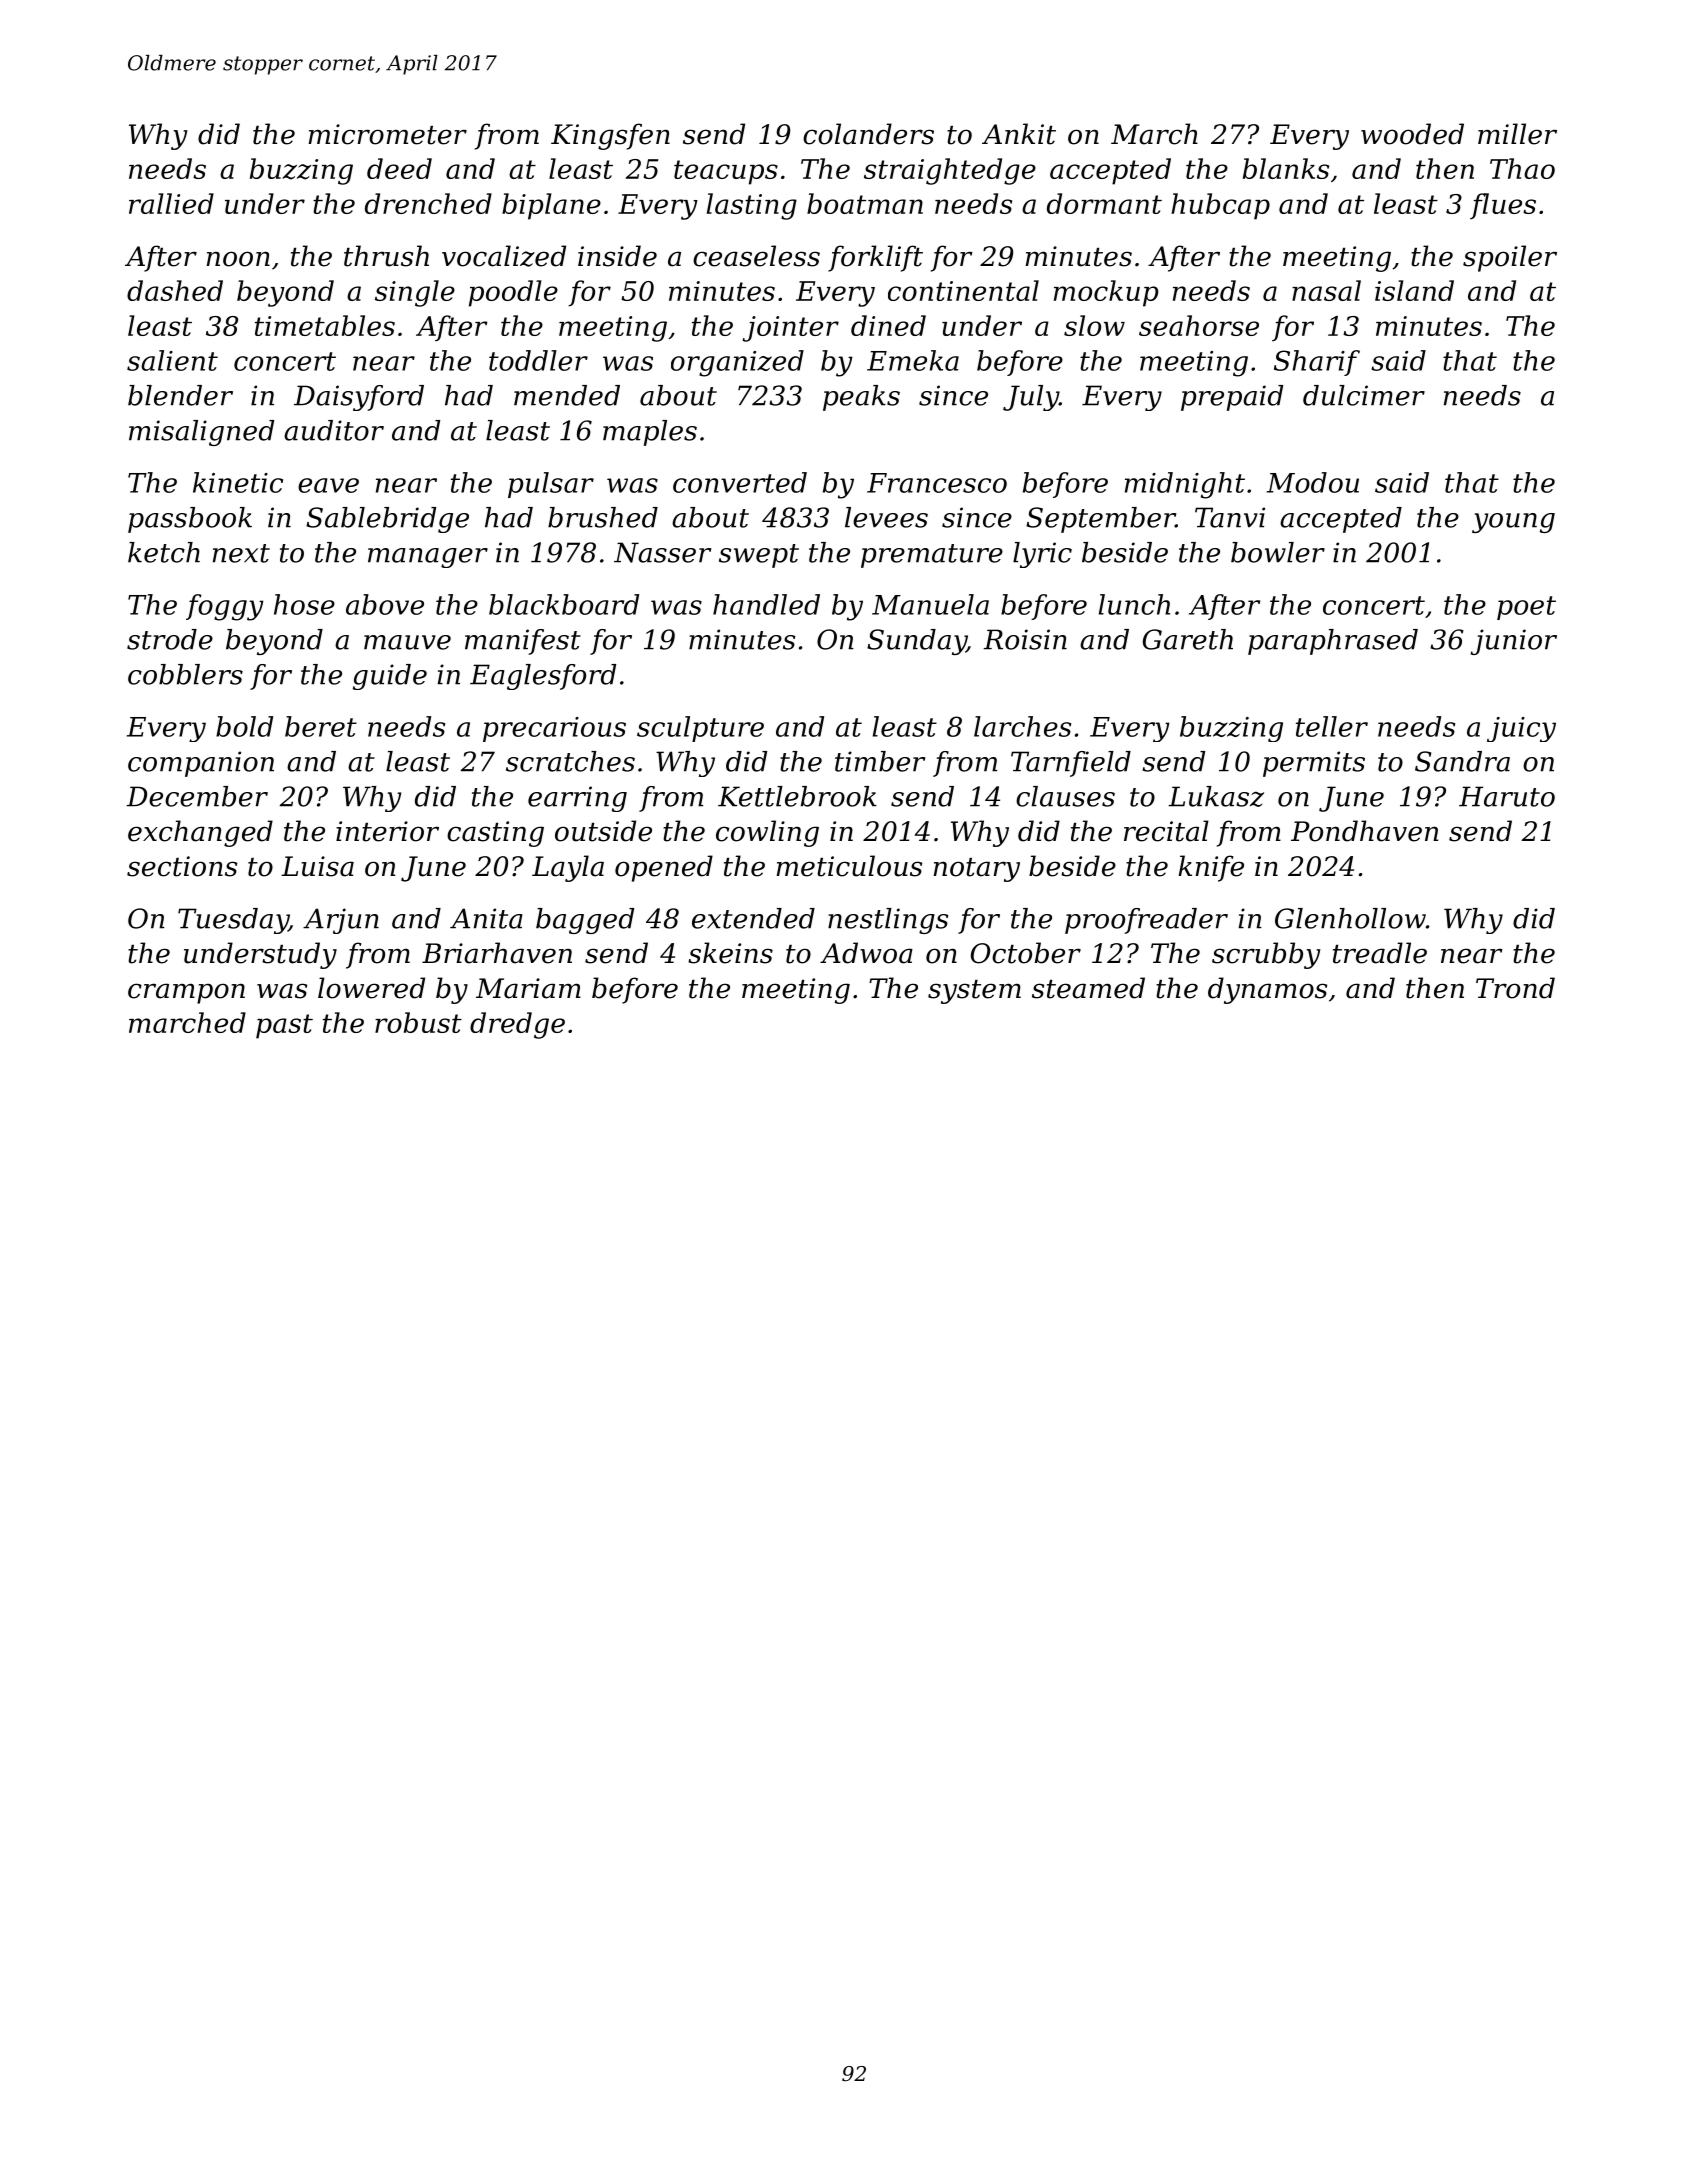 Image resolution: width=1683 pixels, height=2178 pixels. Describe the element at coordinates (170, 639) in the screenshot. I see `strode` at that location.
